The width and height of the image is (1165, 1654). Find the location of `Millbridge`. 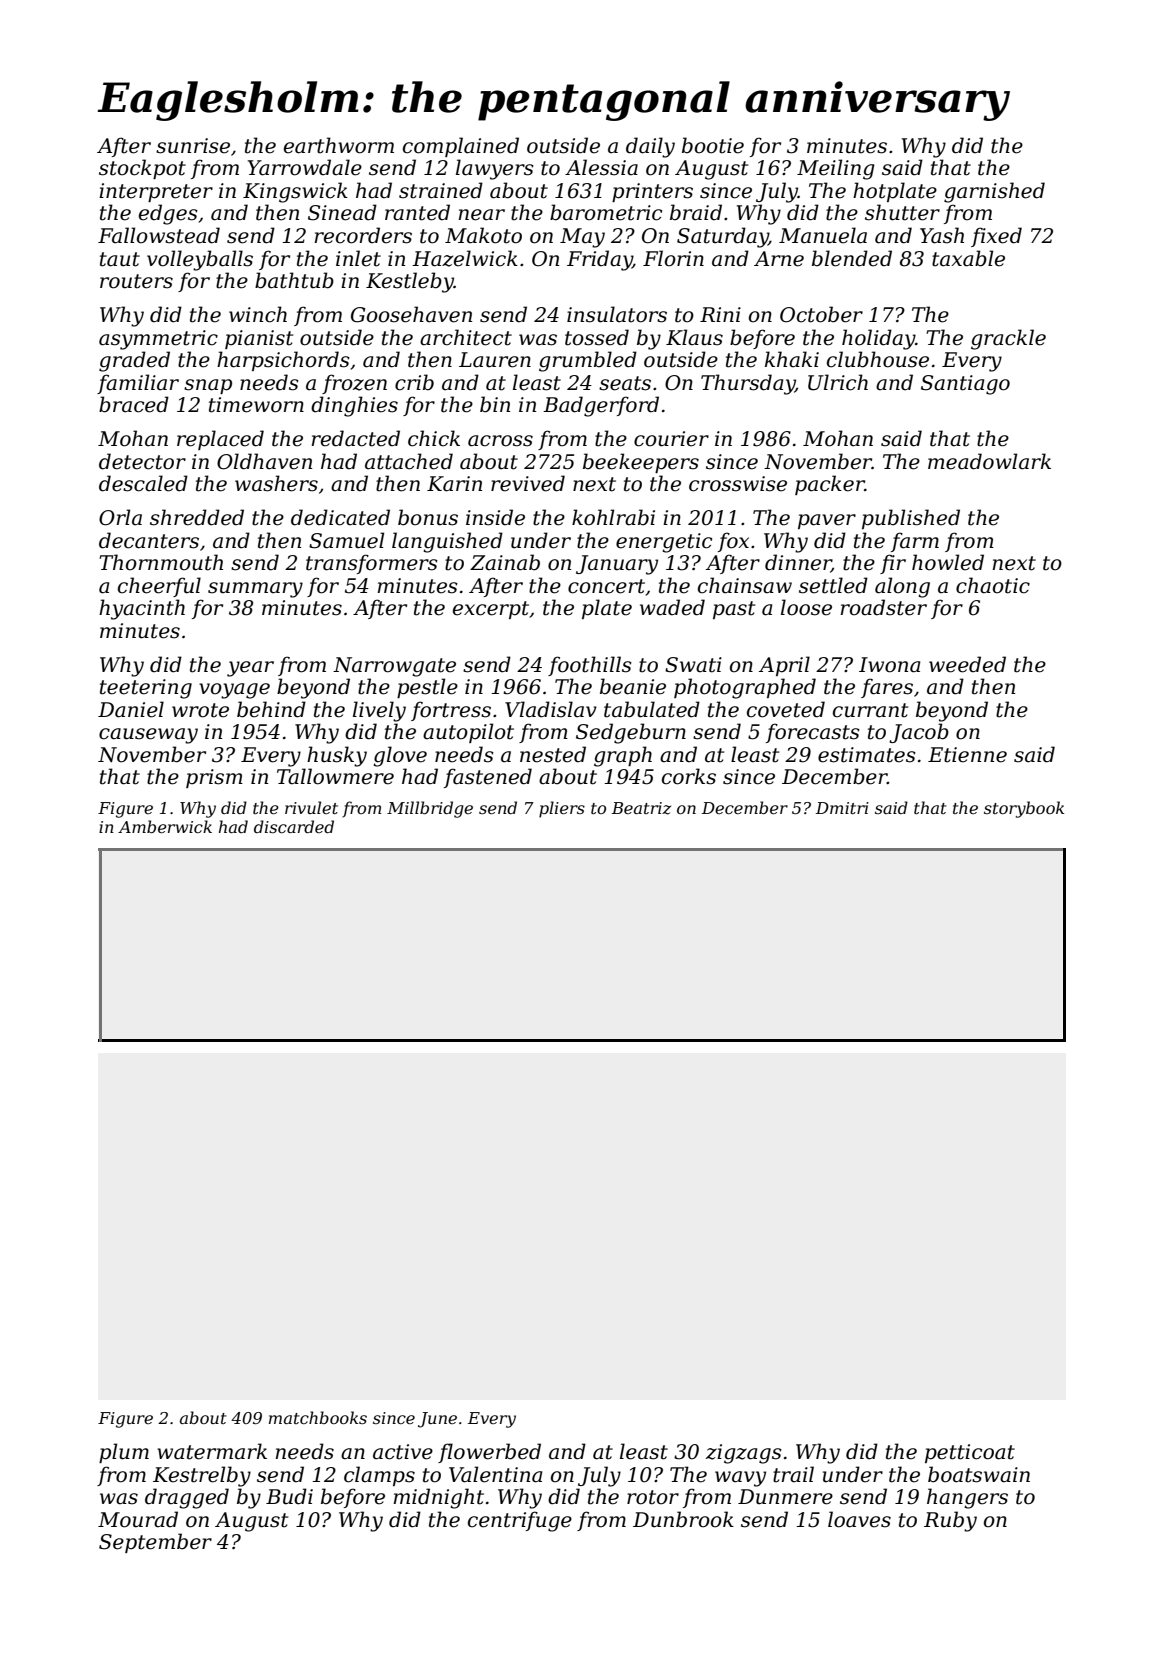

Millbridge is located at coordinates (430, 809).
